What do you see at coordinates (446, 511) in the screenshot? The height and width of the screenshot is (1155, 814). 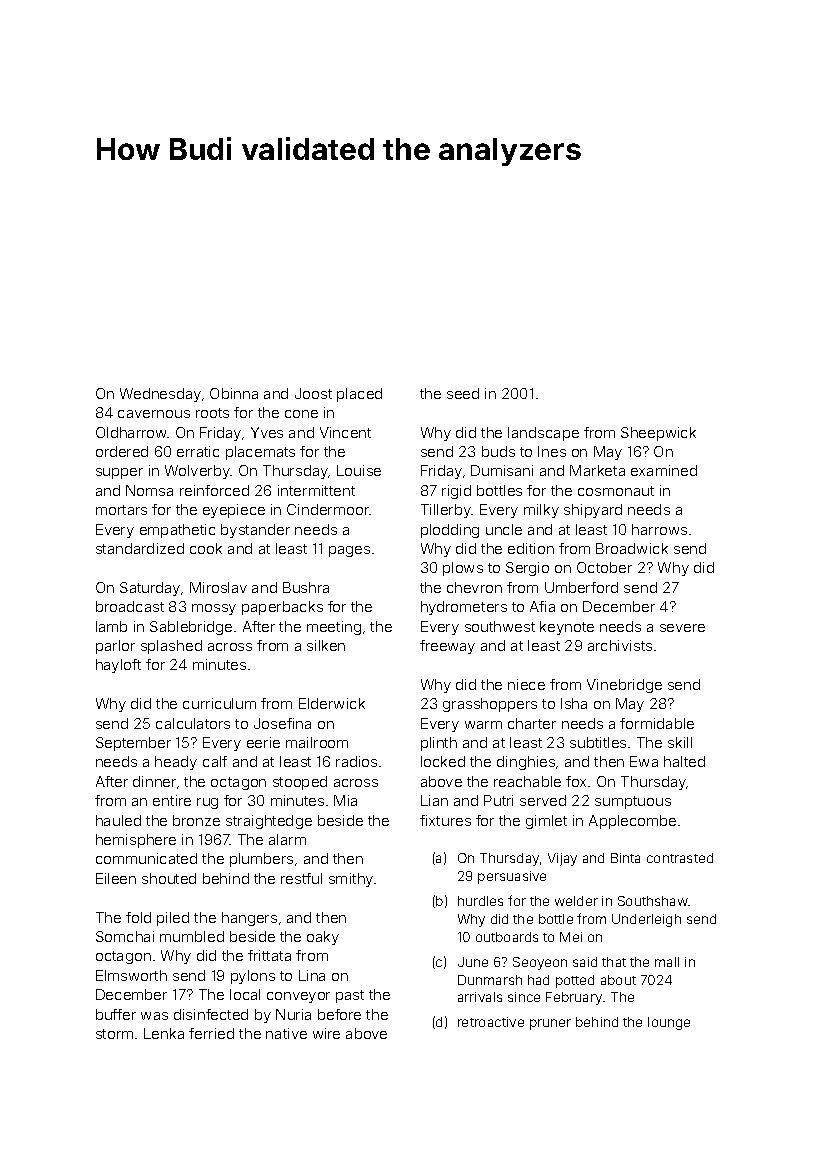 I see `Tillerby` at bounding box center [446, 511].
